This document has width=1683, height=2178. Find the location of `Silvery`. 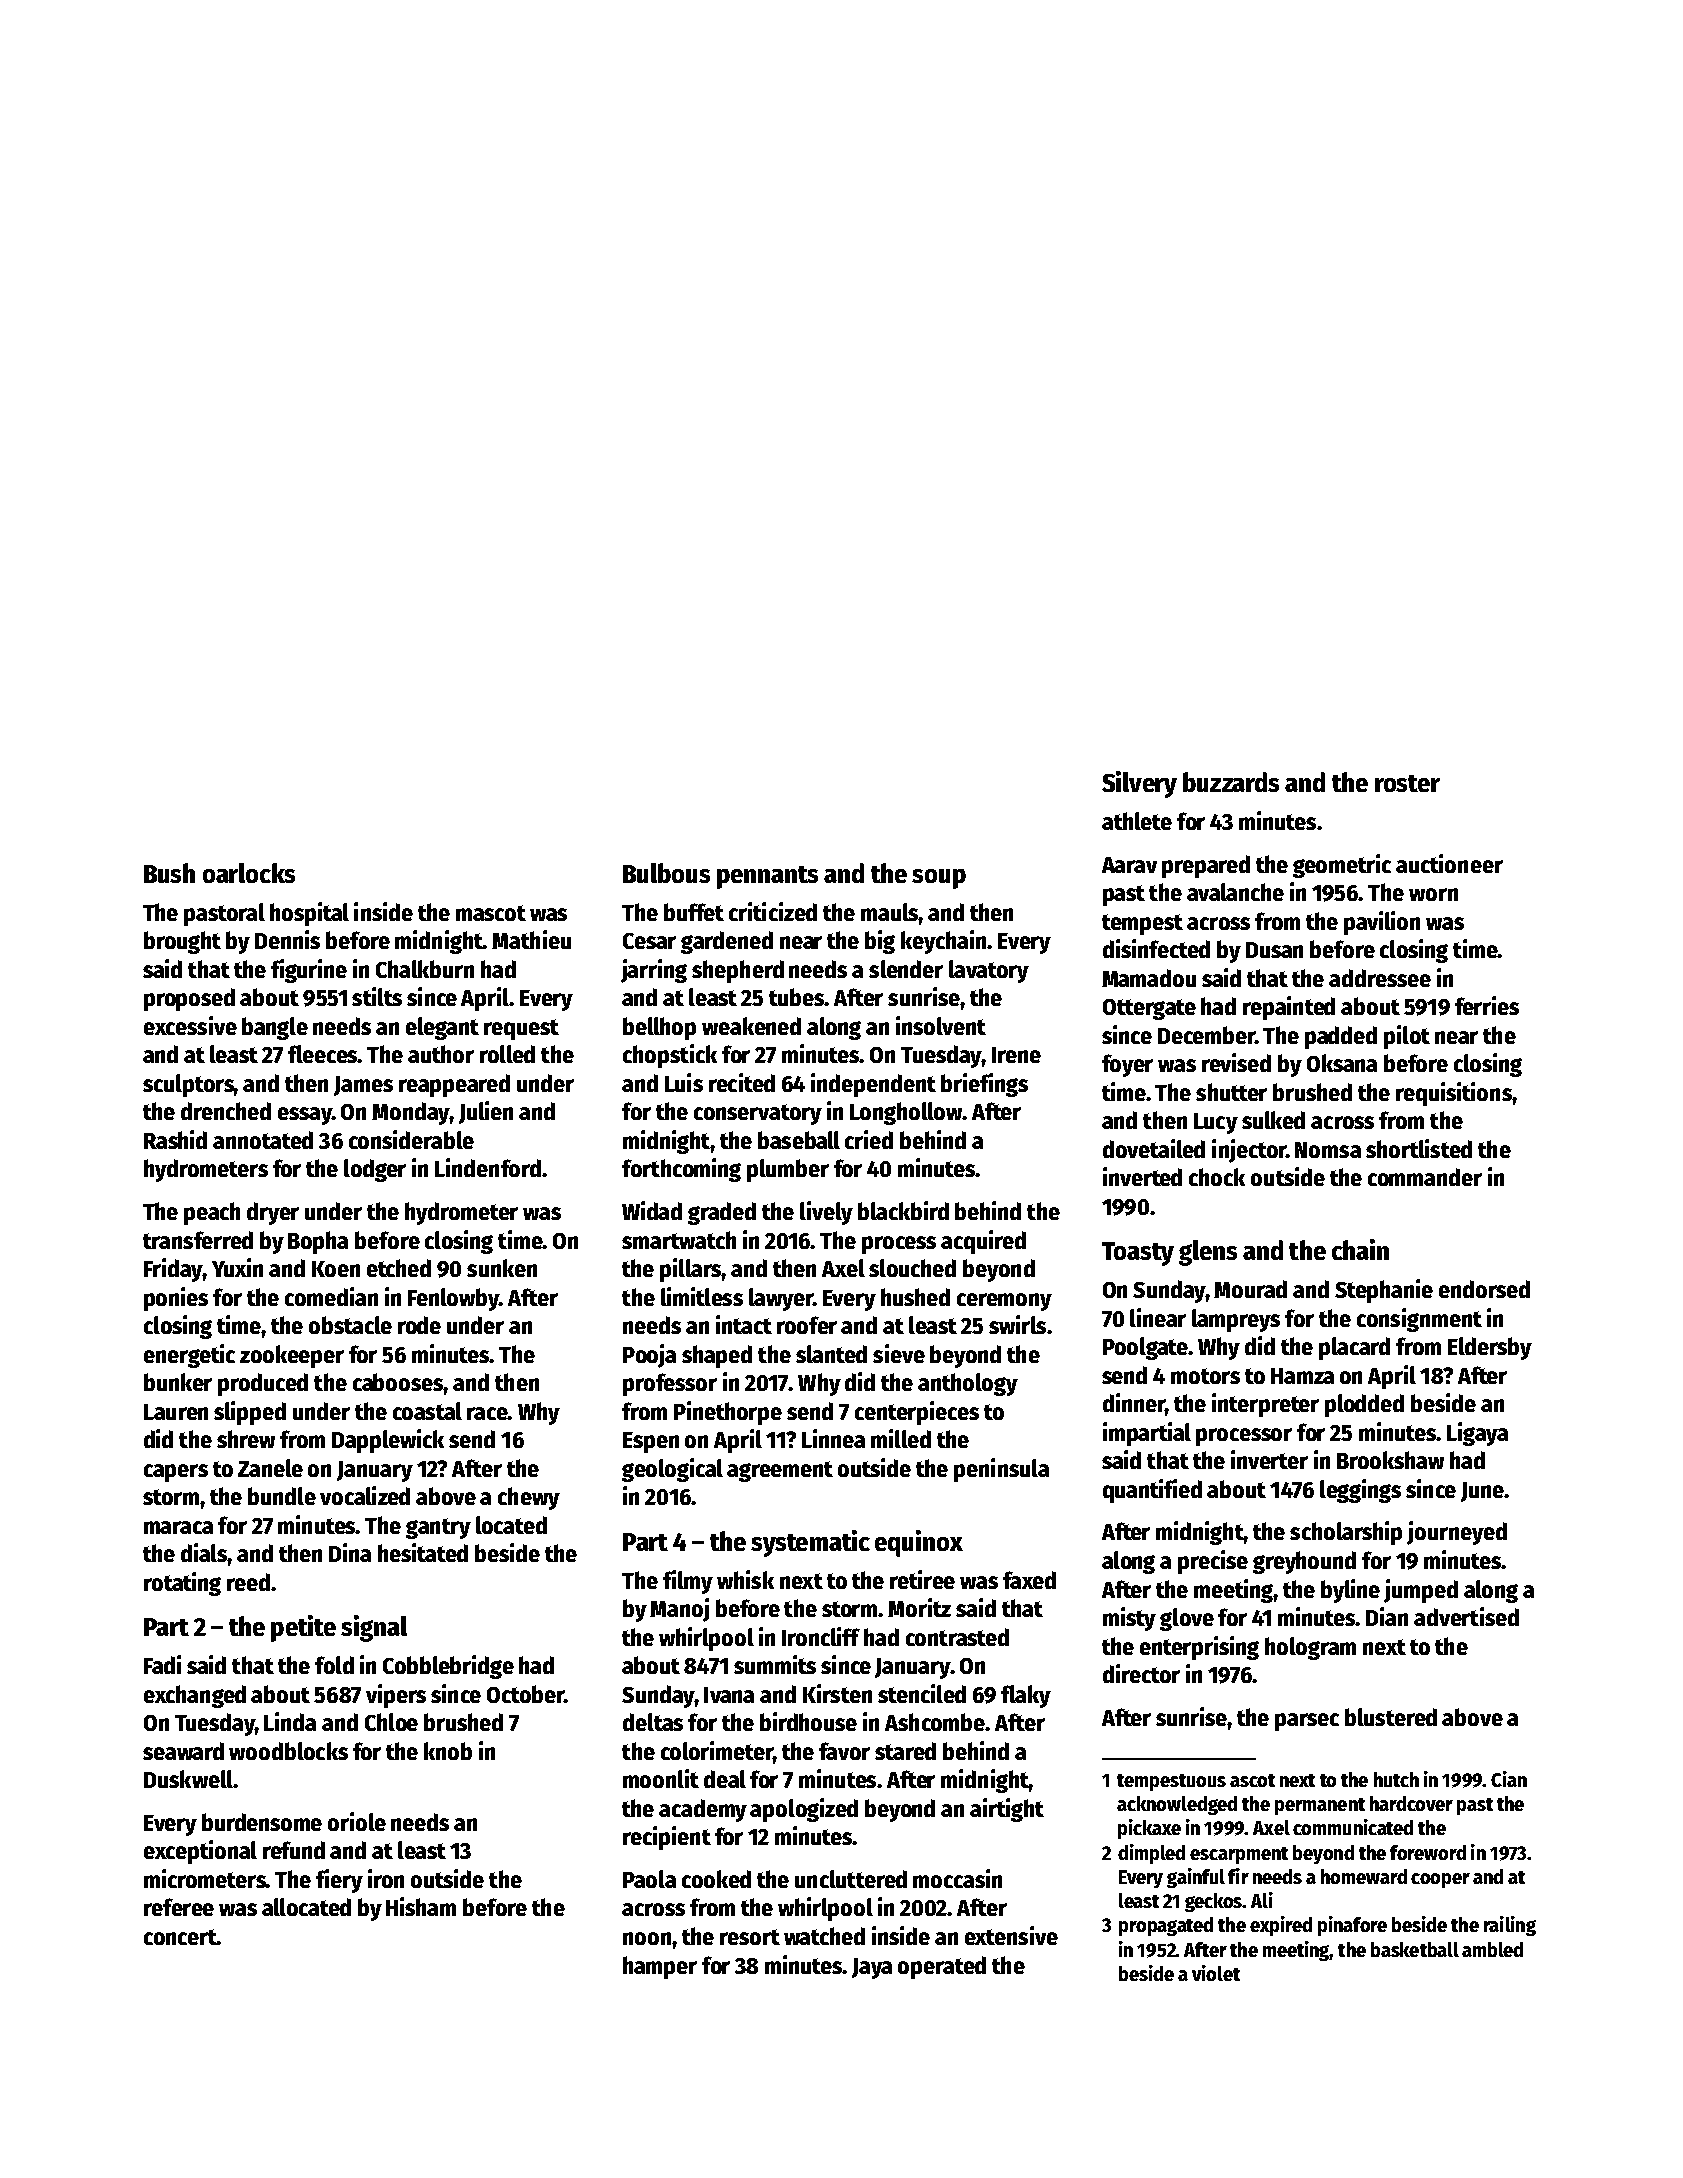

Silvery is located at coordinates (1139, 784).
